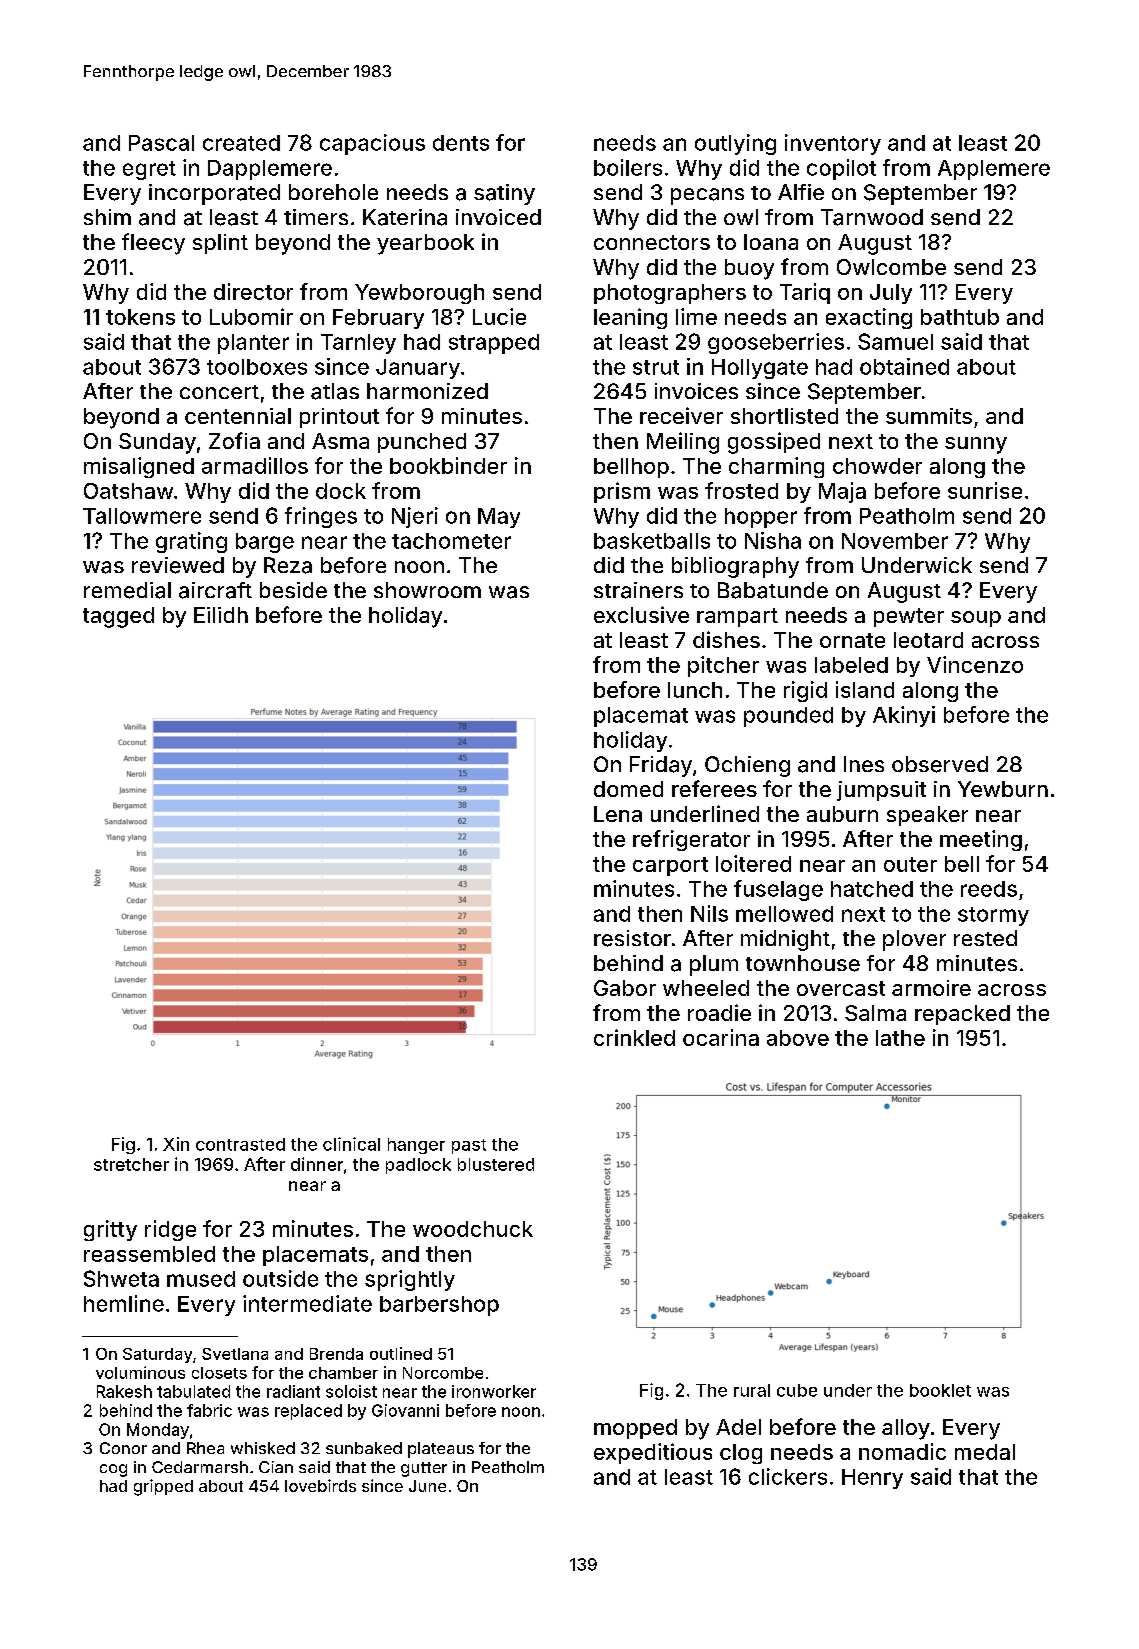  Describe the element at coordinates (788, 717) in the document. I see `pounded` at that location.
